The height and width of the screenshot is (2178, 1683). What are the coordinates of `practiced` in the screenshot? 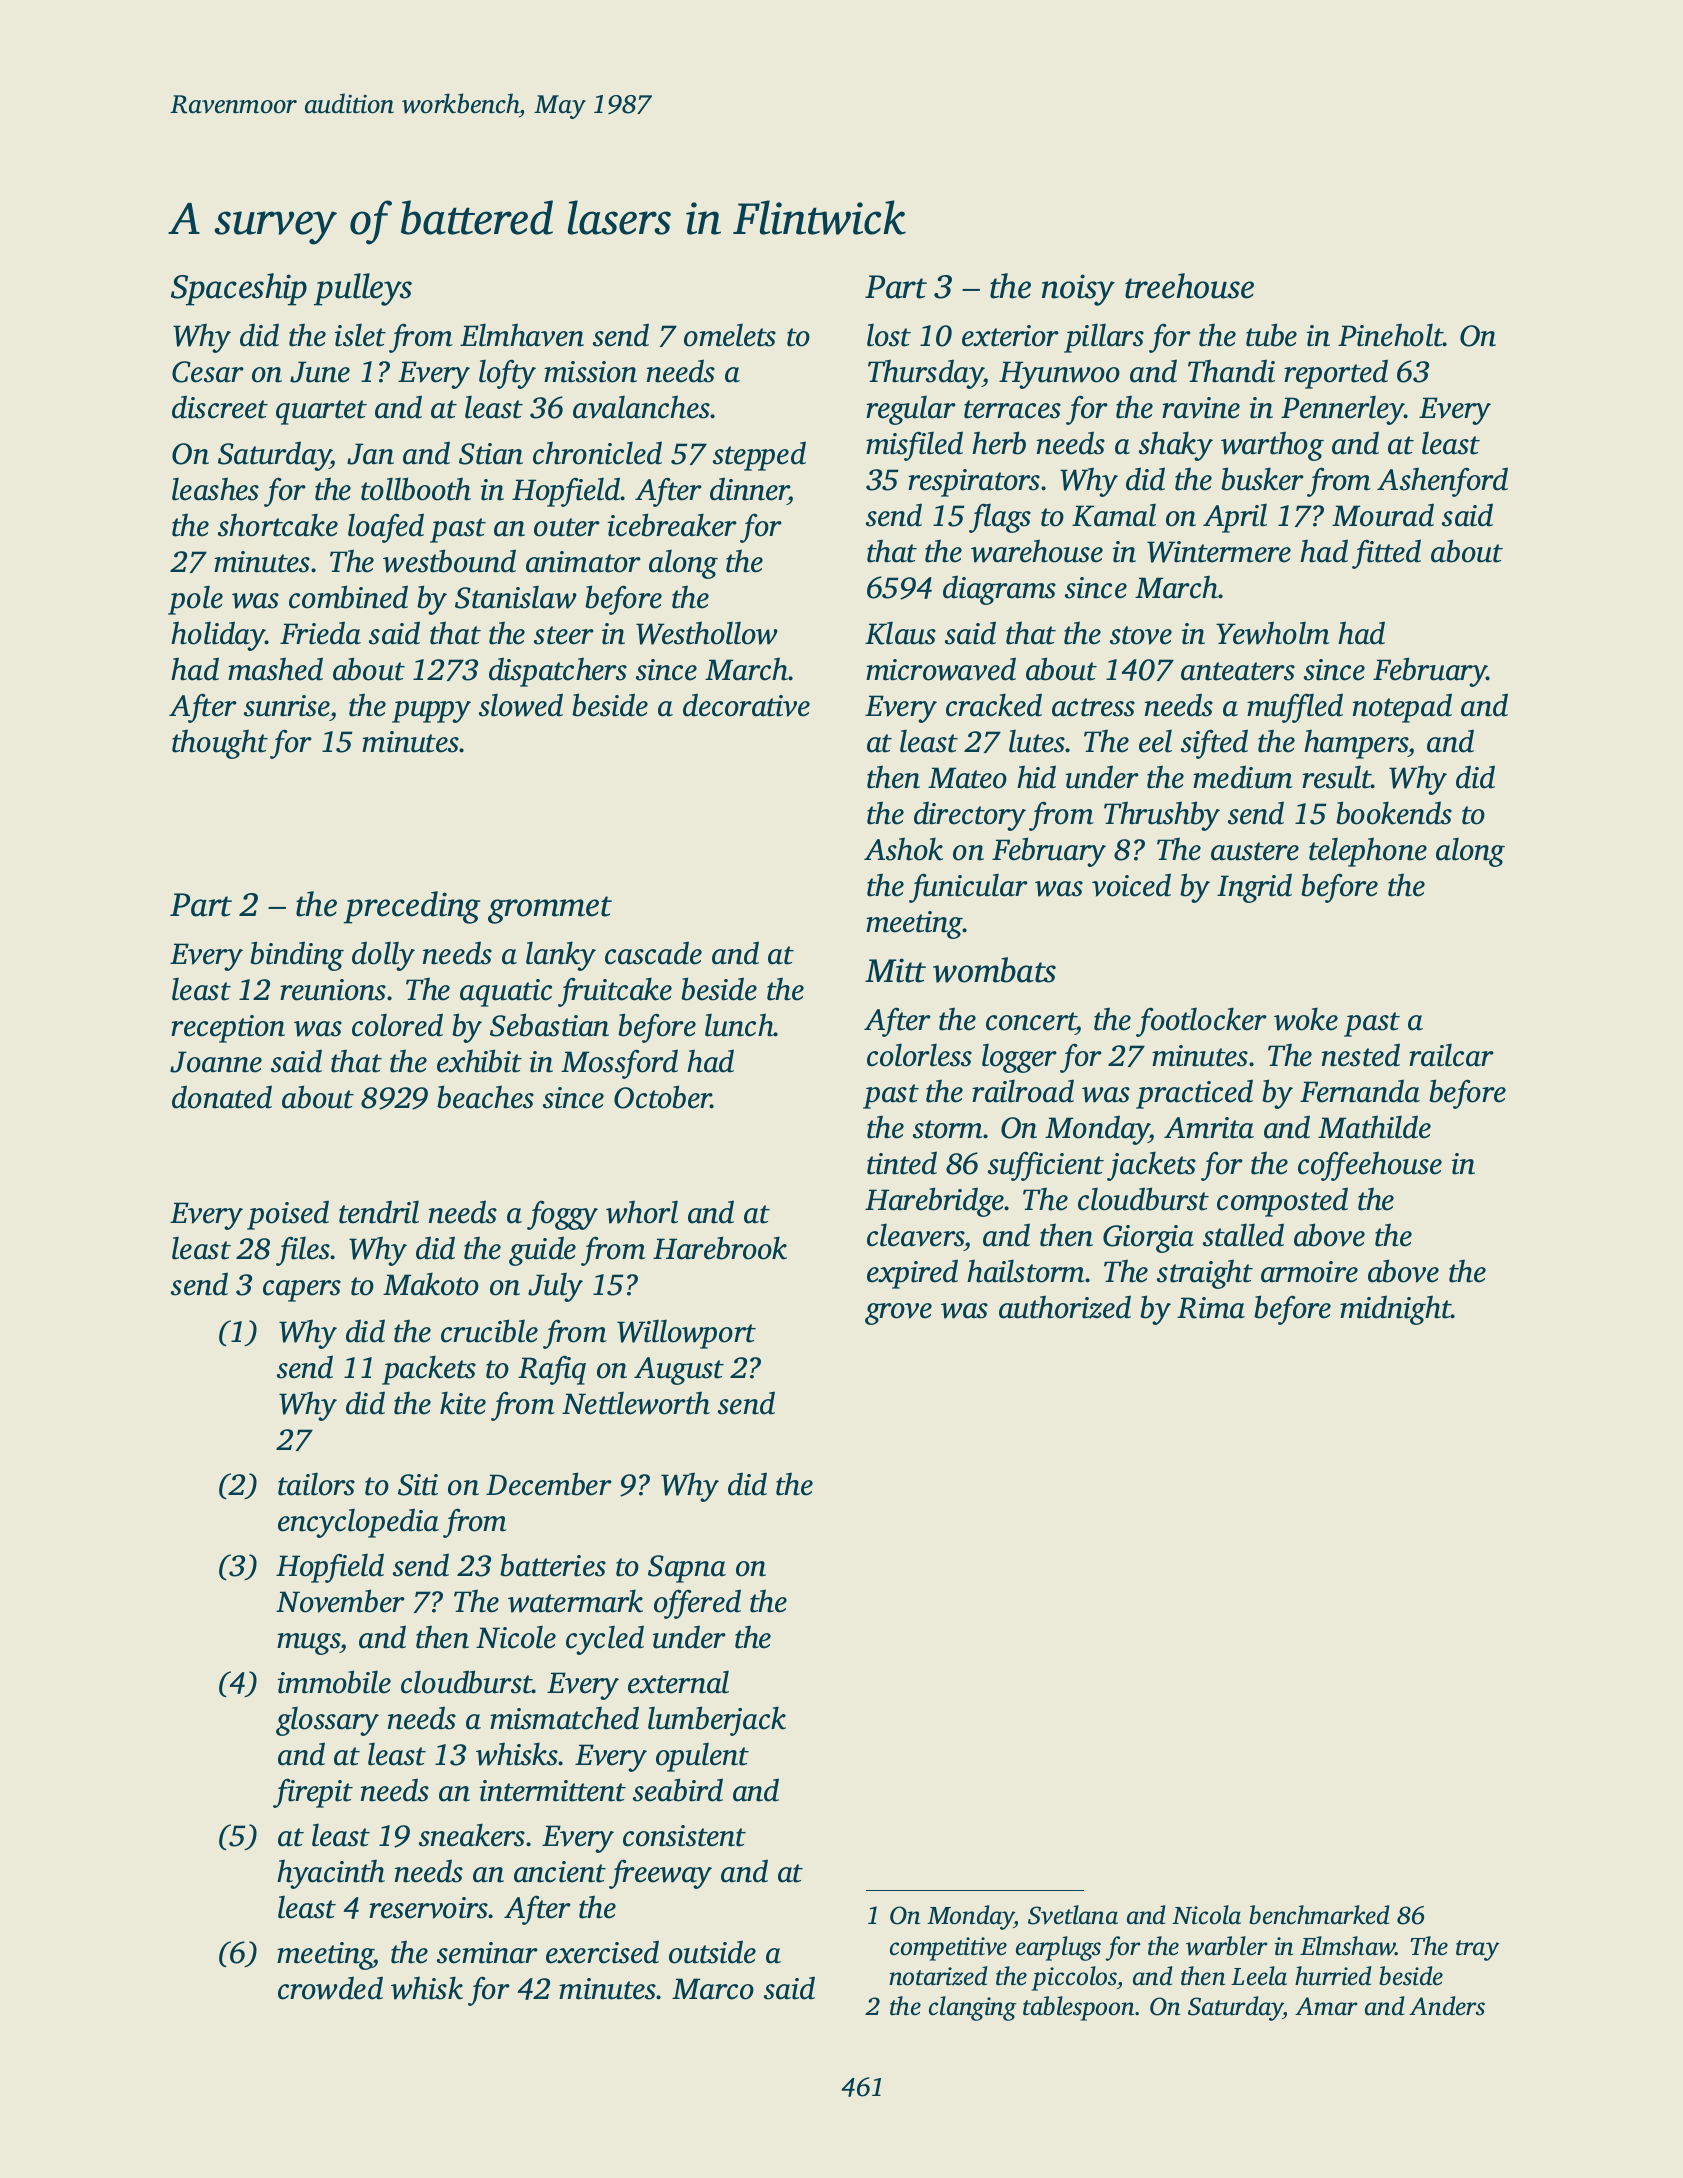 It's located at (1194, 1094).
